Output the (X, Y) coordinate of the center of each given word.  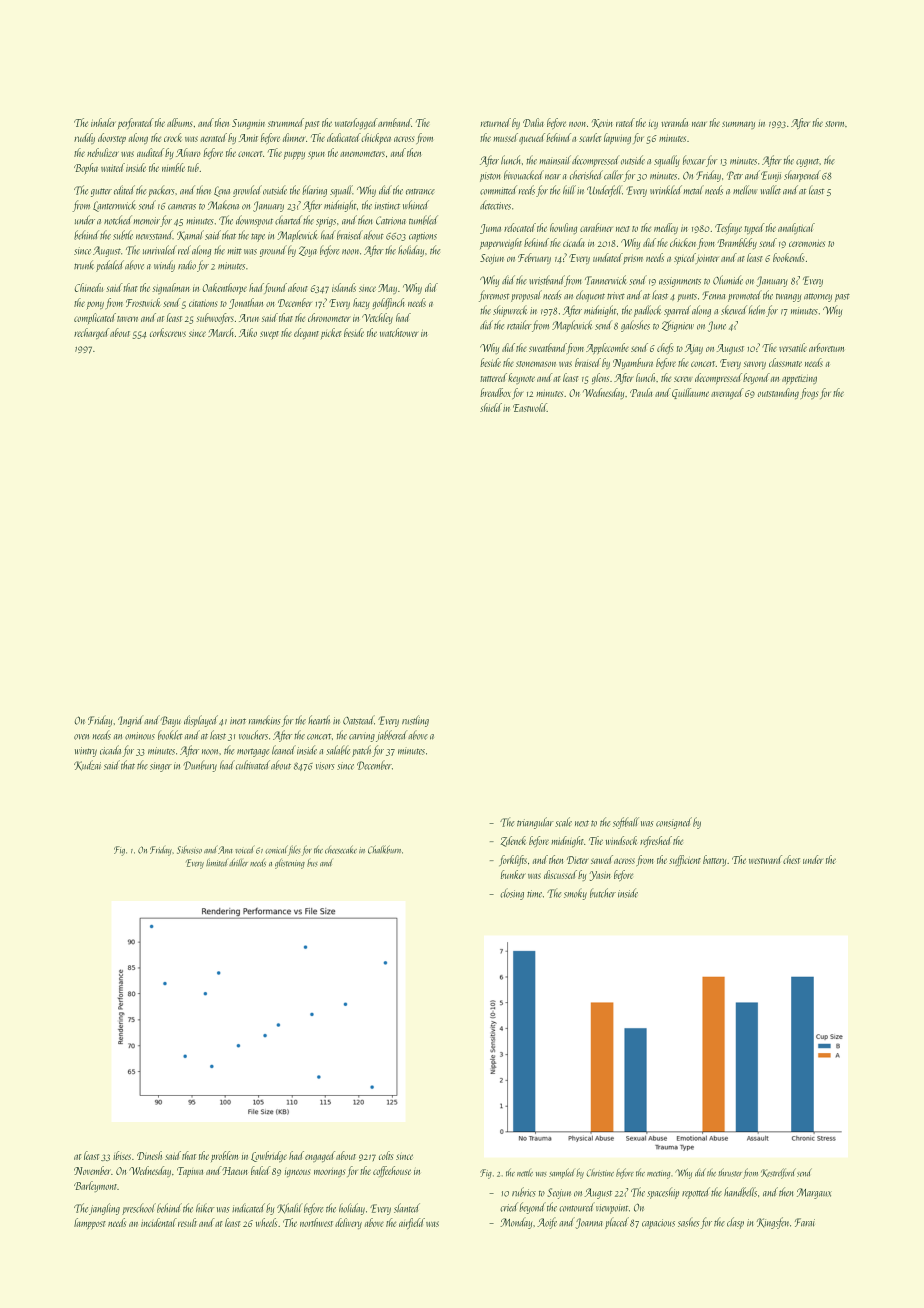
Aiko (248, 332)
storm (834, 124)
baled (261, 1170)
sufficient (685, 860)
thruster (730, 1172)
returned (496, 122)
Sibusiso (189, 850)
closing (512, 894)
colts (386, 1155)
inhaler (103, 122)
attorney (818, 297)
